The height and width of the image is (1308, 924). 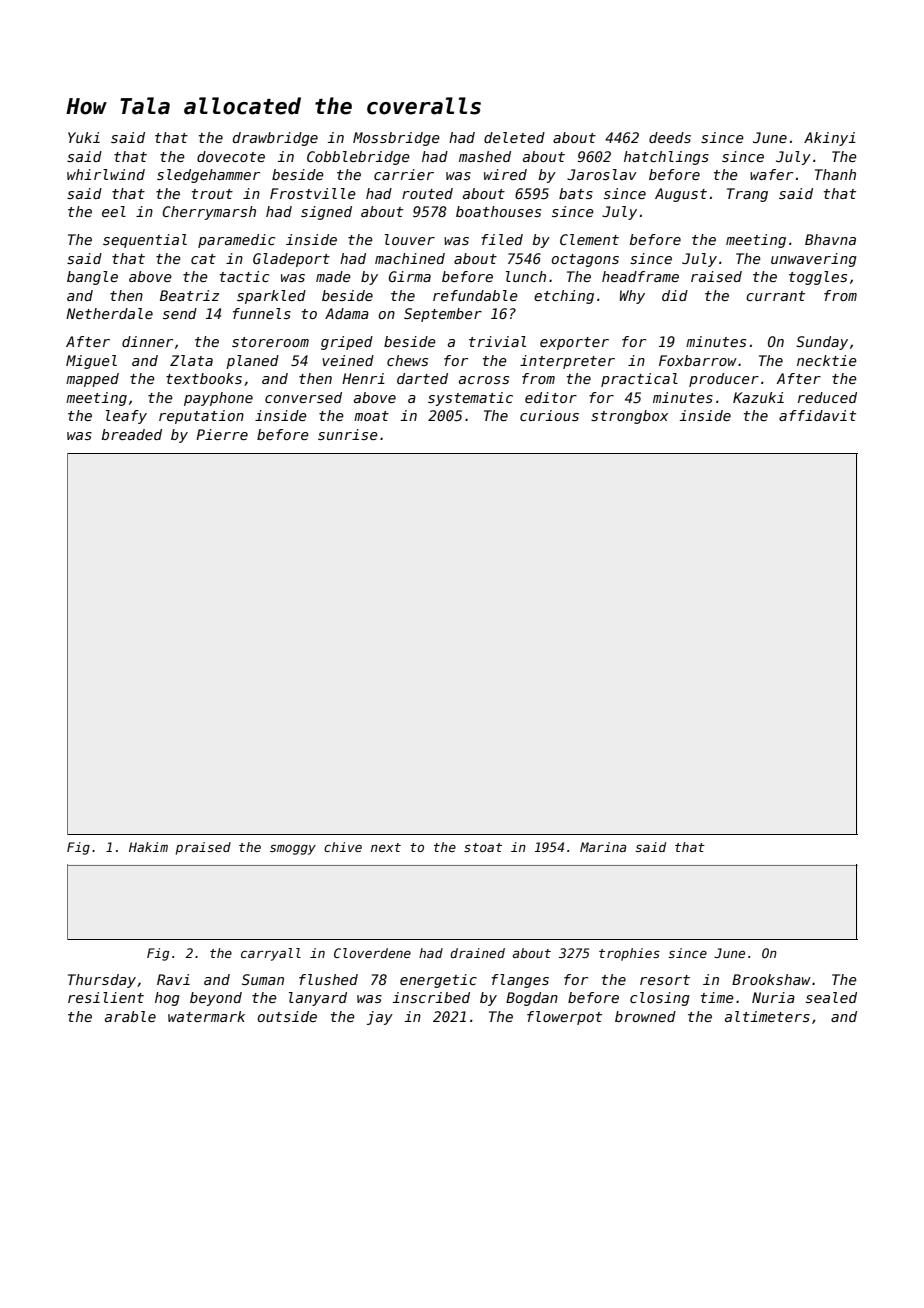 What do you see at coordinates (131, 434) in the image?
I see `breaded` at bounding box center [131, 434].
